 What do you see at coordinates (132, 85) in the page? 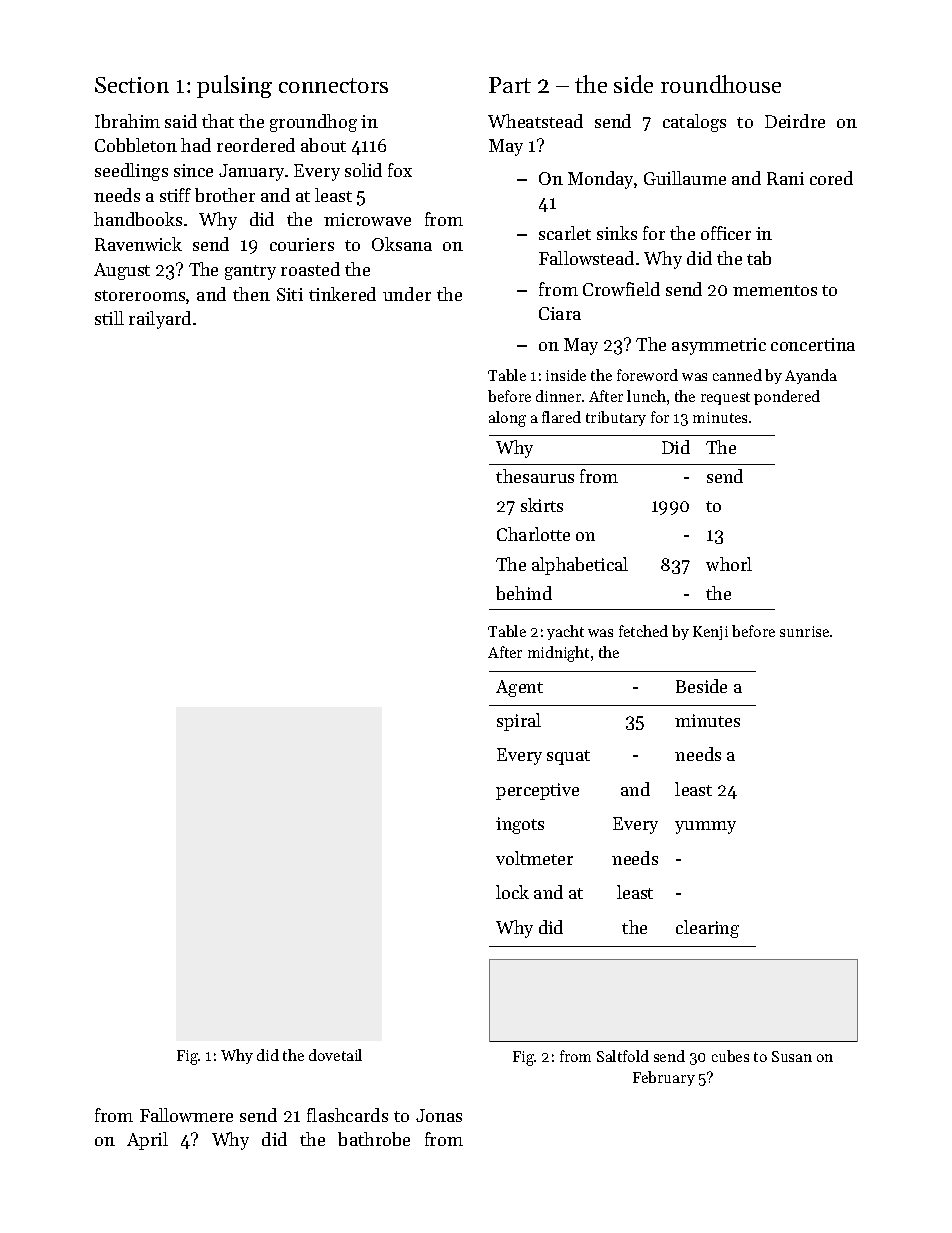
I see `Section` at bounding box center [132, 85].
